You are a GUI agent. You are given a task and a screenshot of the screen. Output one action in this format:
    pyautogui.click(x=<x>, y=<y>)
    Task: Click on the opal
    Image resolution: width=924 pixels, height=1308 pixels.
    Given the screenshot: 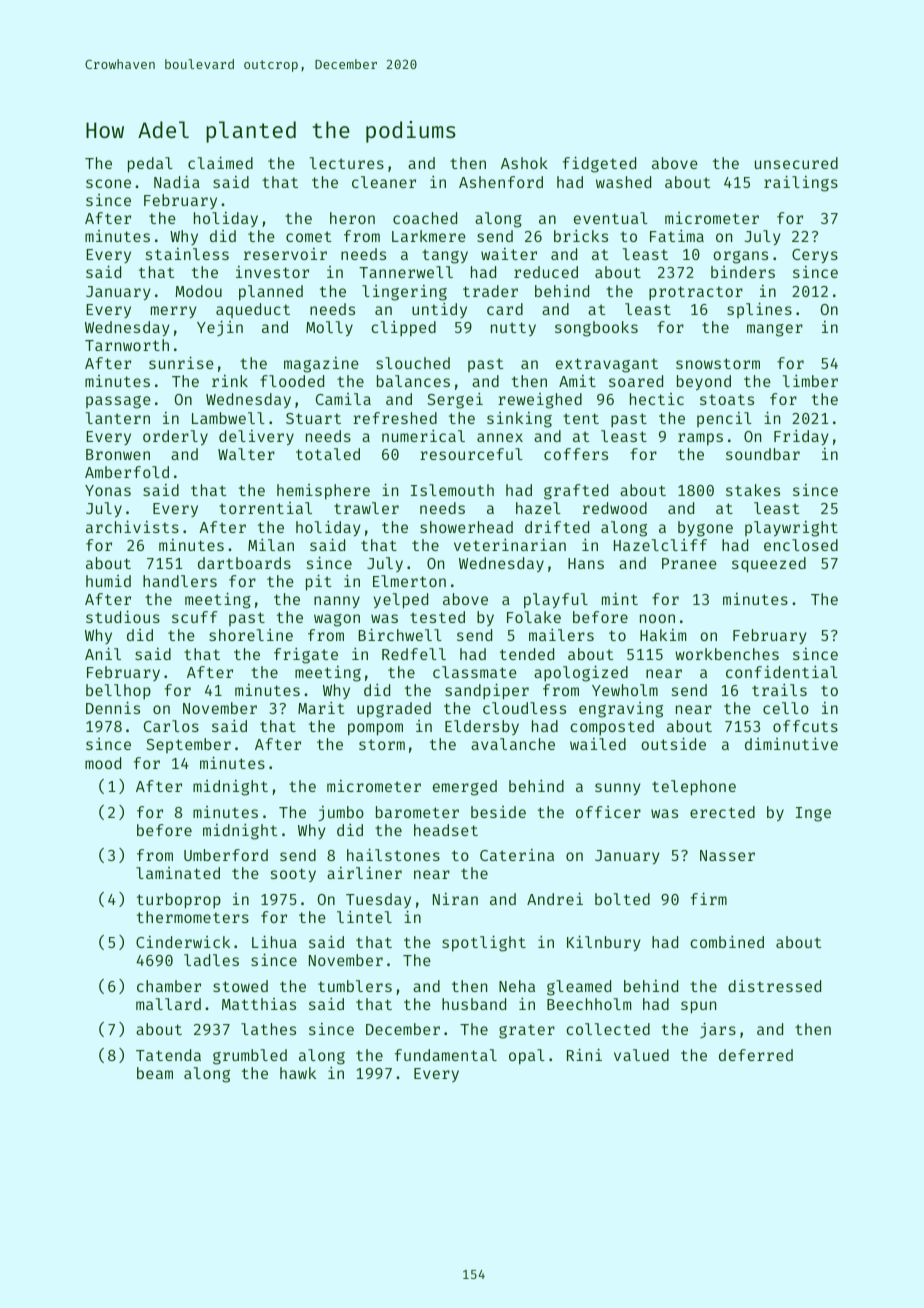 What is the action you would take?
    pyautogui.click(x=527, y=1057)
